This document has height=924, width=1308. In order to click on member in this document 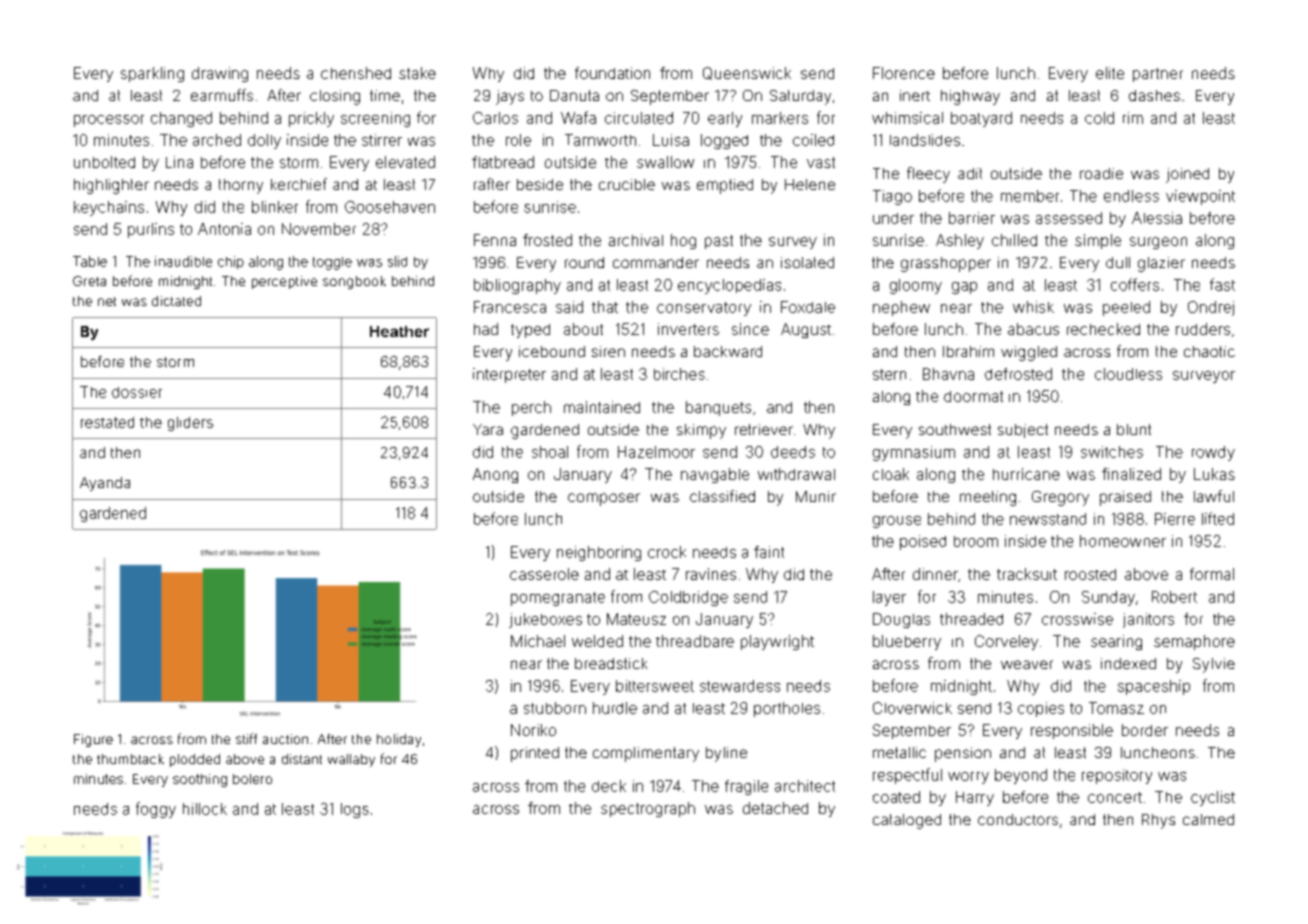, I will do `click(1030, 196)`.
